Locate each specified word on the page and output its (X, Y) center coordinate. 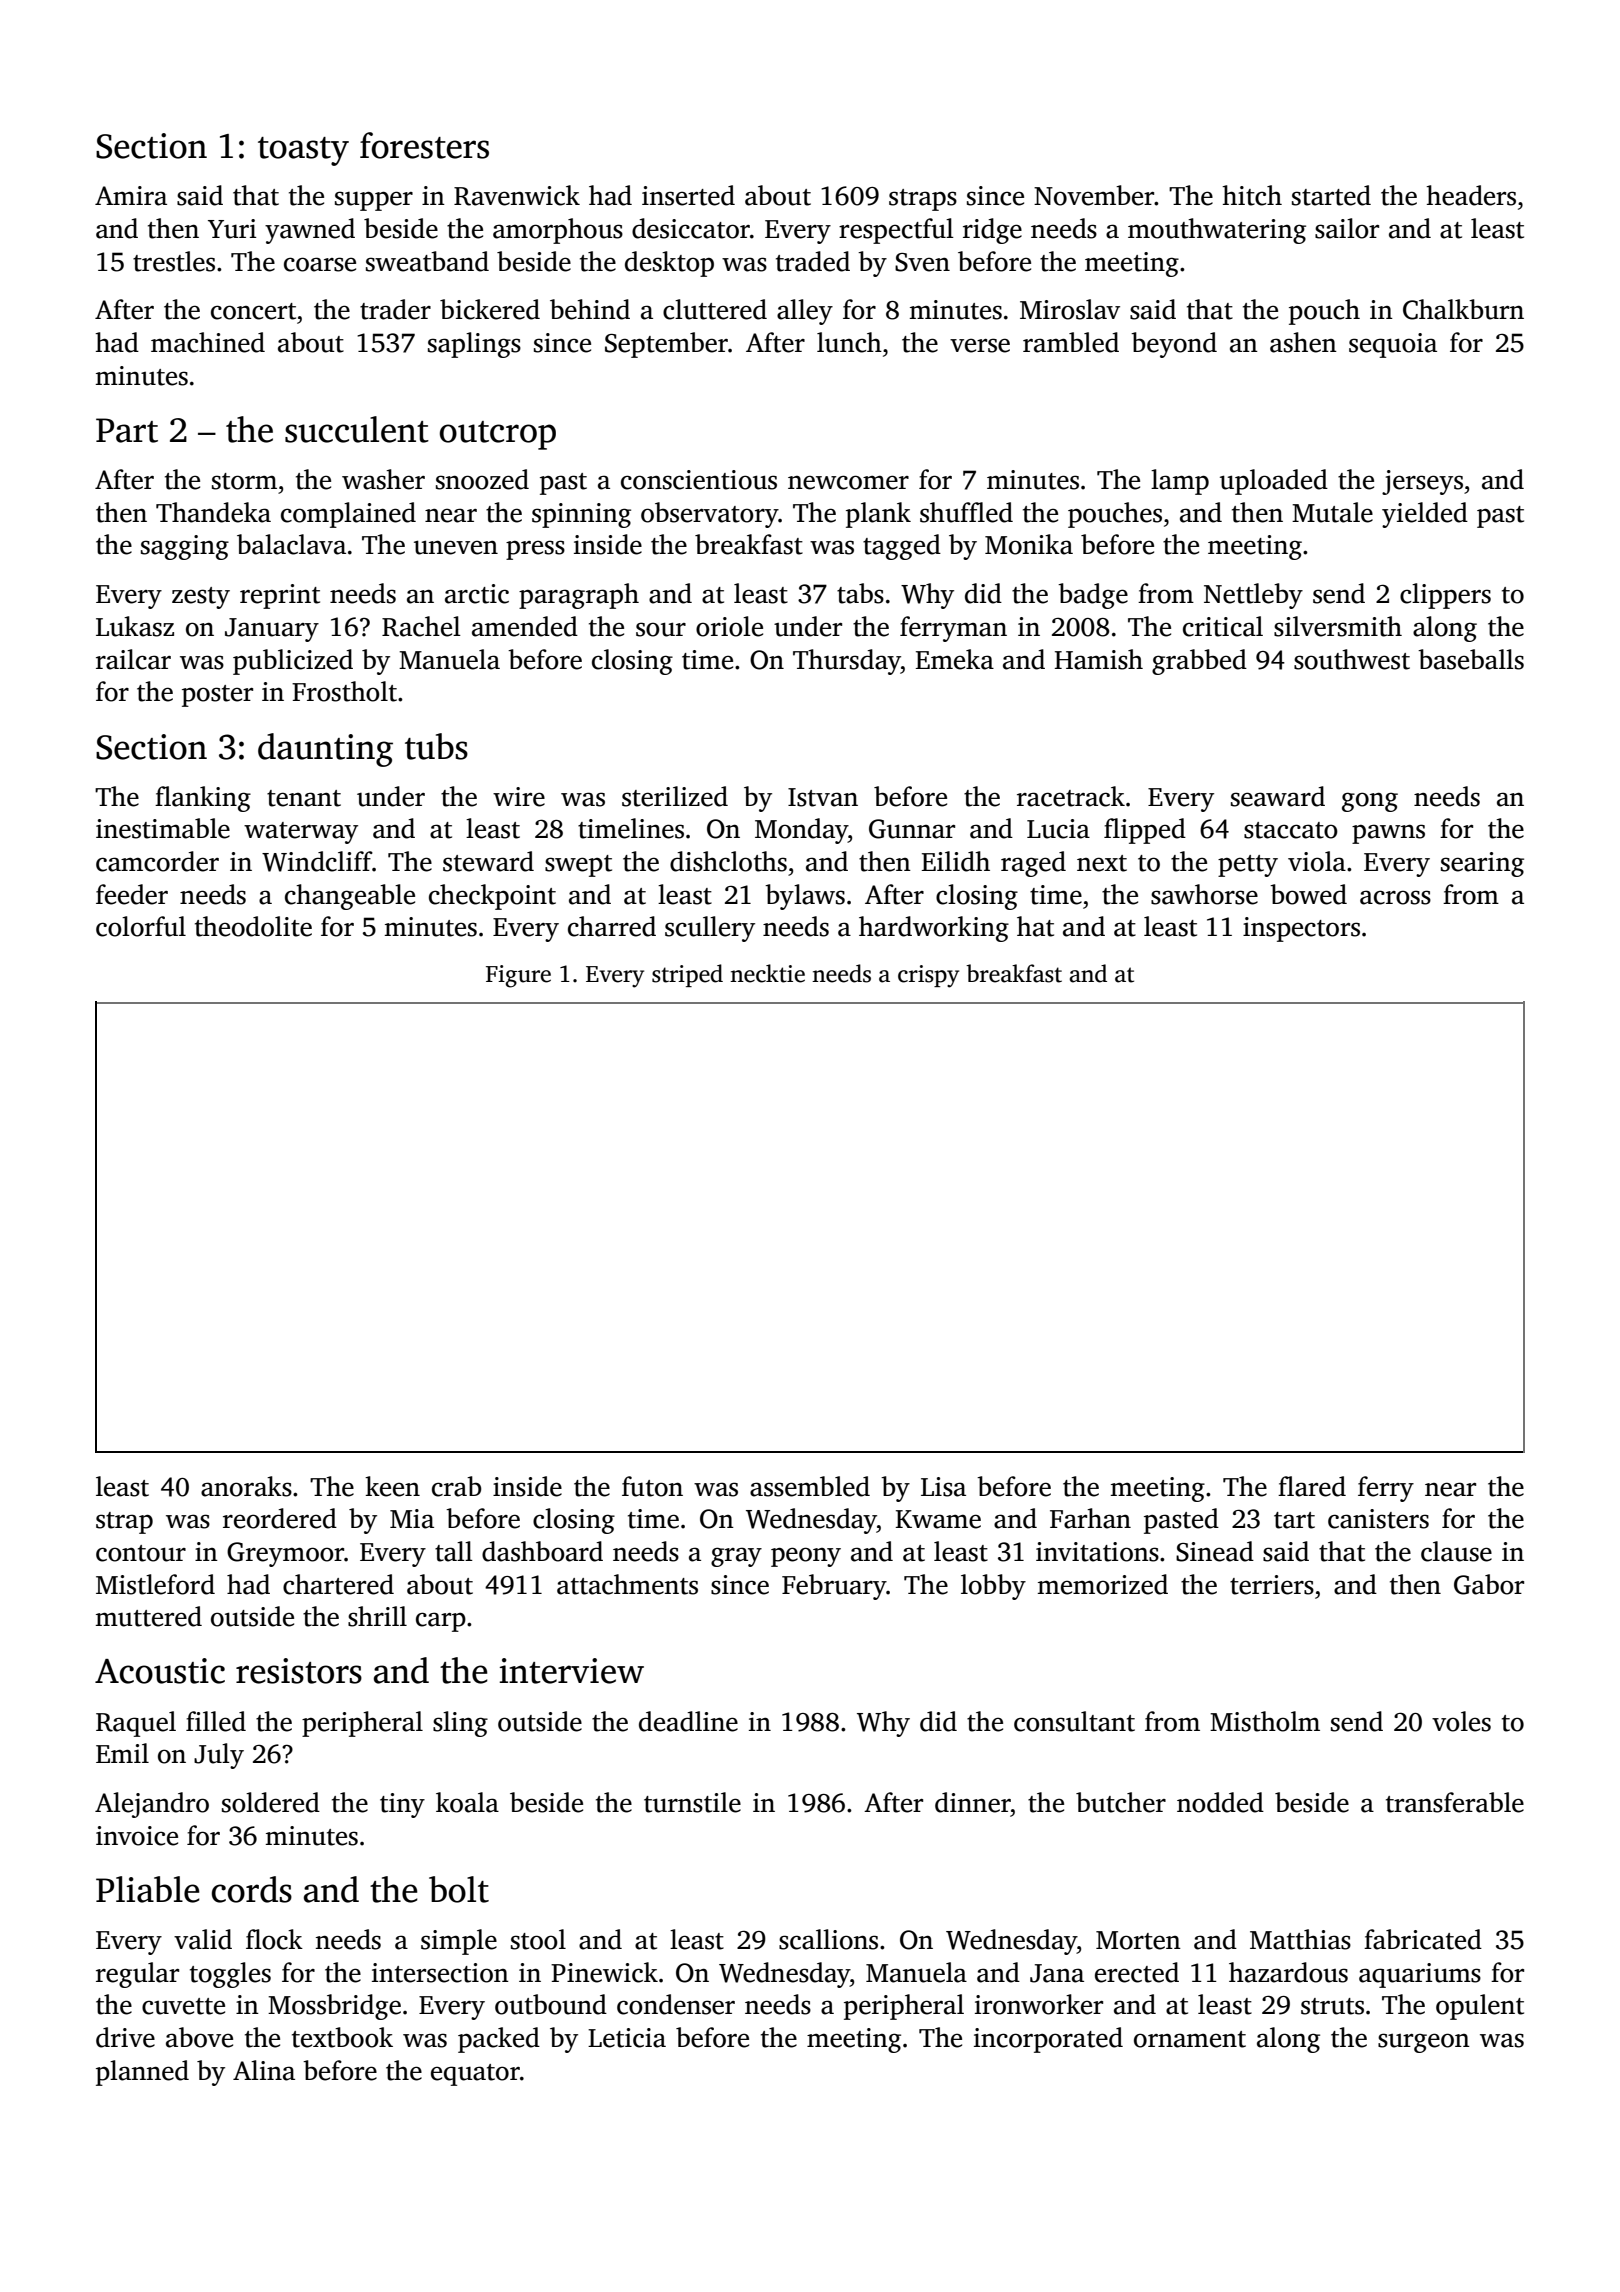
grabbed (1199, 662)
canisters (1378, 1519)
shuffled (966, 512)
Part (127, 430)
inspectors (1301, 929)
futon (652, 1486)
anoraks (246, 1486)
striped (687, 975)
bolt (459, 1889)
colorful (141, 926)
